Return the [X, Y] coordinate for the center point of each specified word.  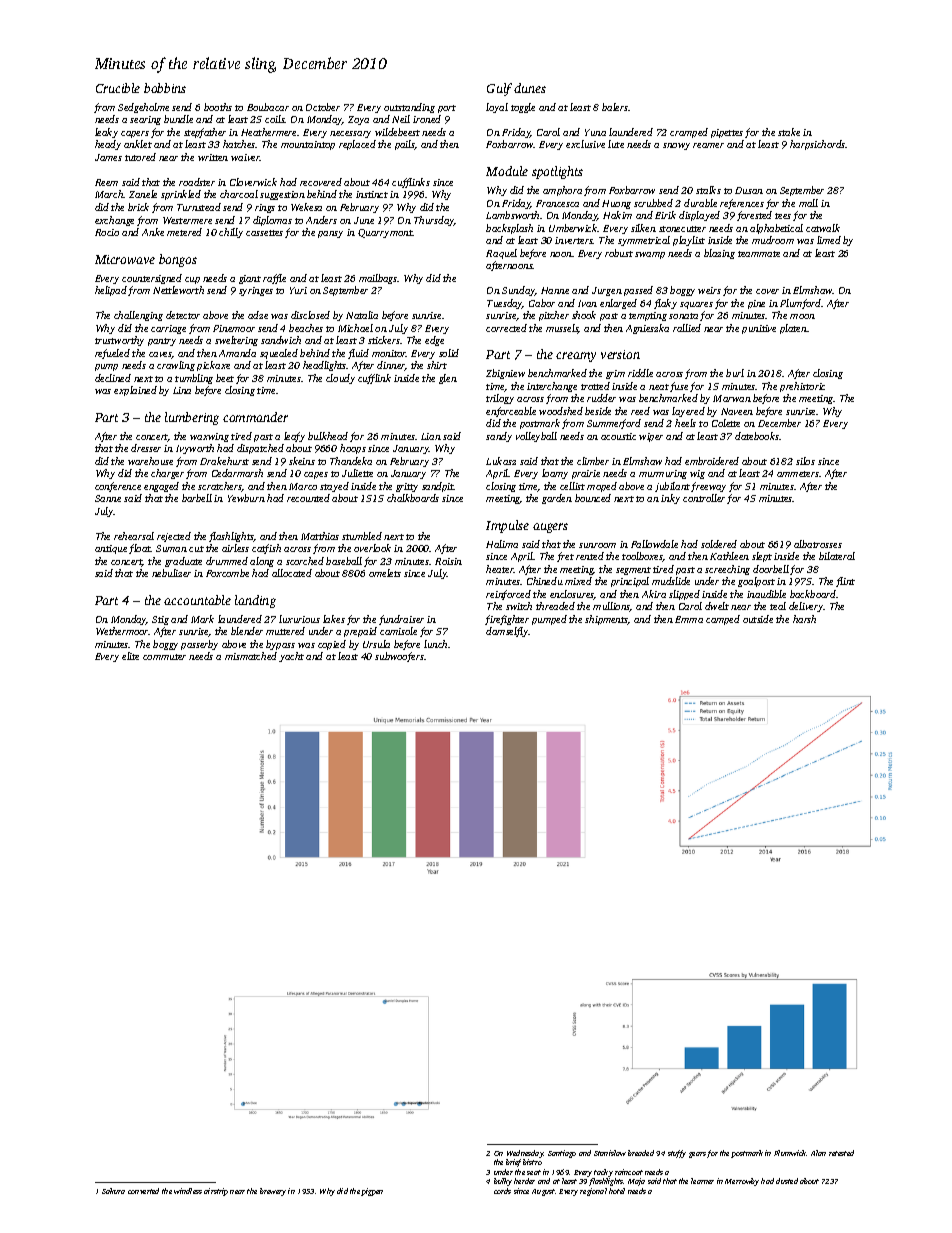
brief [513, 1163]
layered [688, 412]
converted [143, 1191]
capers [135, 134]
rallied [687, 328]
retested [841, 1153]
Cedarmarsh [237, 473]
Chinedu [545, 581]
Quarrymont [385, 233]
